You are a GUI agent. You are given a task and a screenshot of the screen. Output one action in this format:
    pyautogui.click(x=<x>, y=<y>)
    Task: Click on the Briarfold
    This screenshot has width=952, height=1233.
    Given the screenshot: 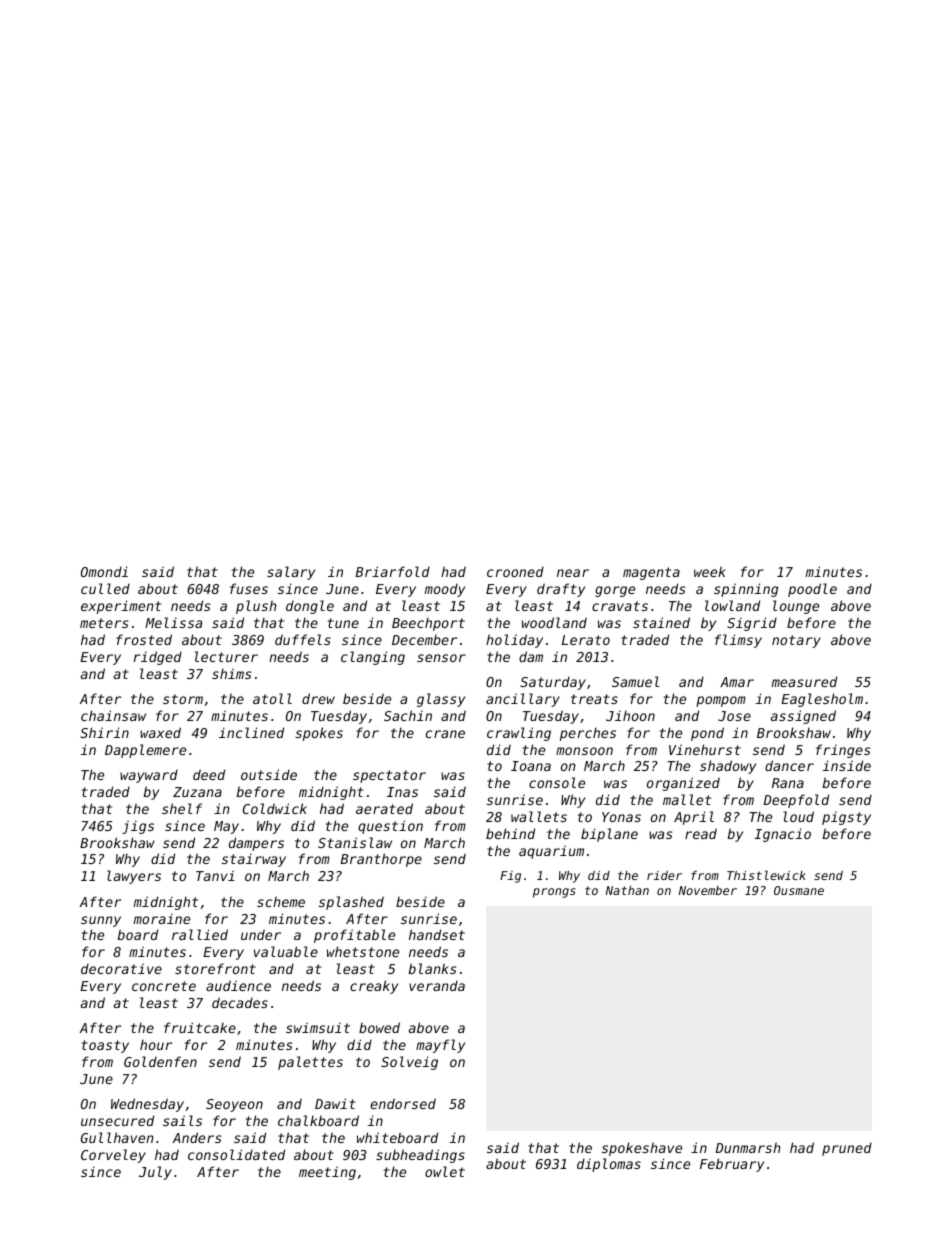 What is the action you would take?
    pyautogui.click(x=393, y=571)
